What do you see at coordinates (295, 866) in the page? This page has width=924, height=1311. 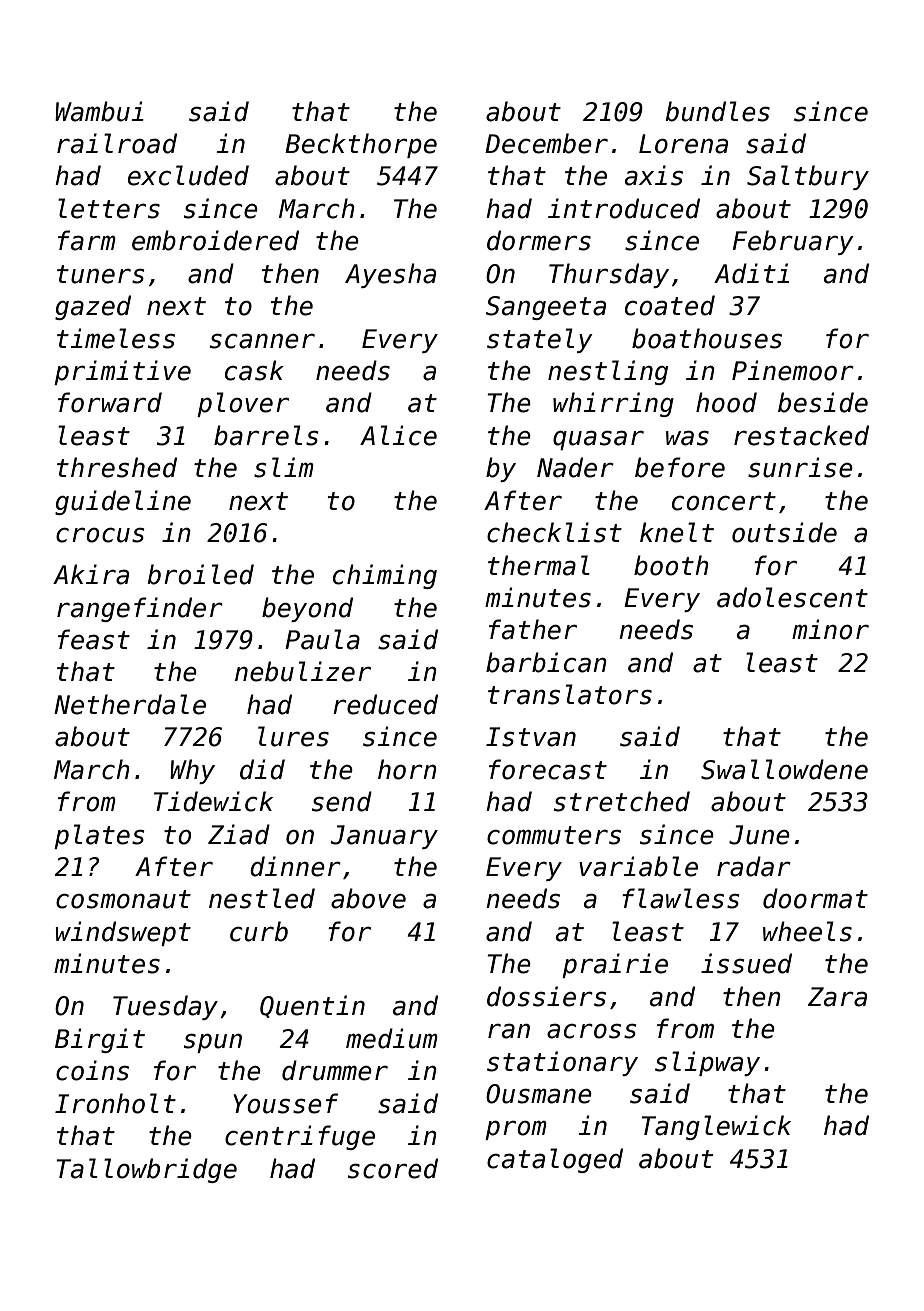 I see `dinner` at bounding box center [295, 866].
